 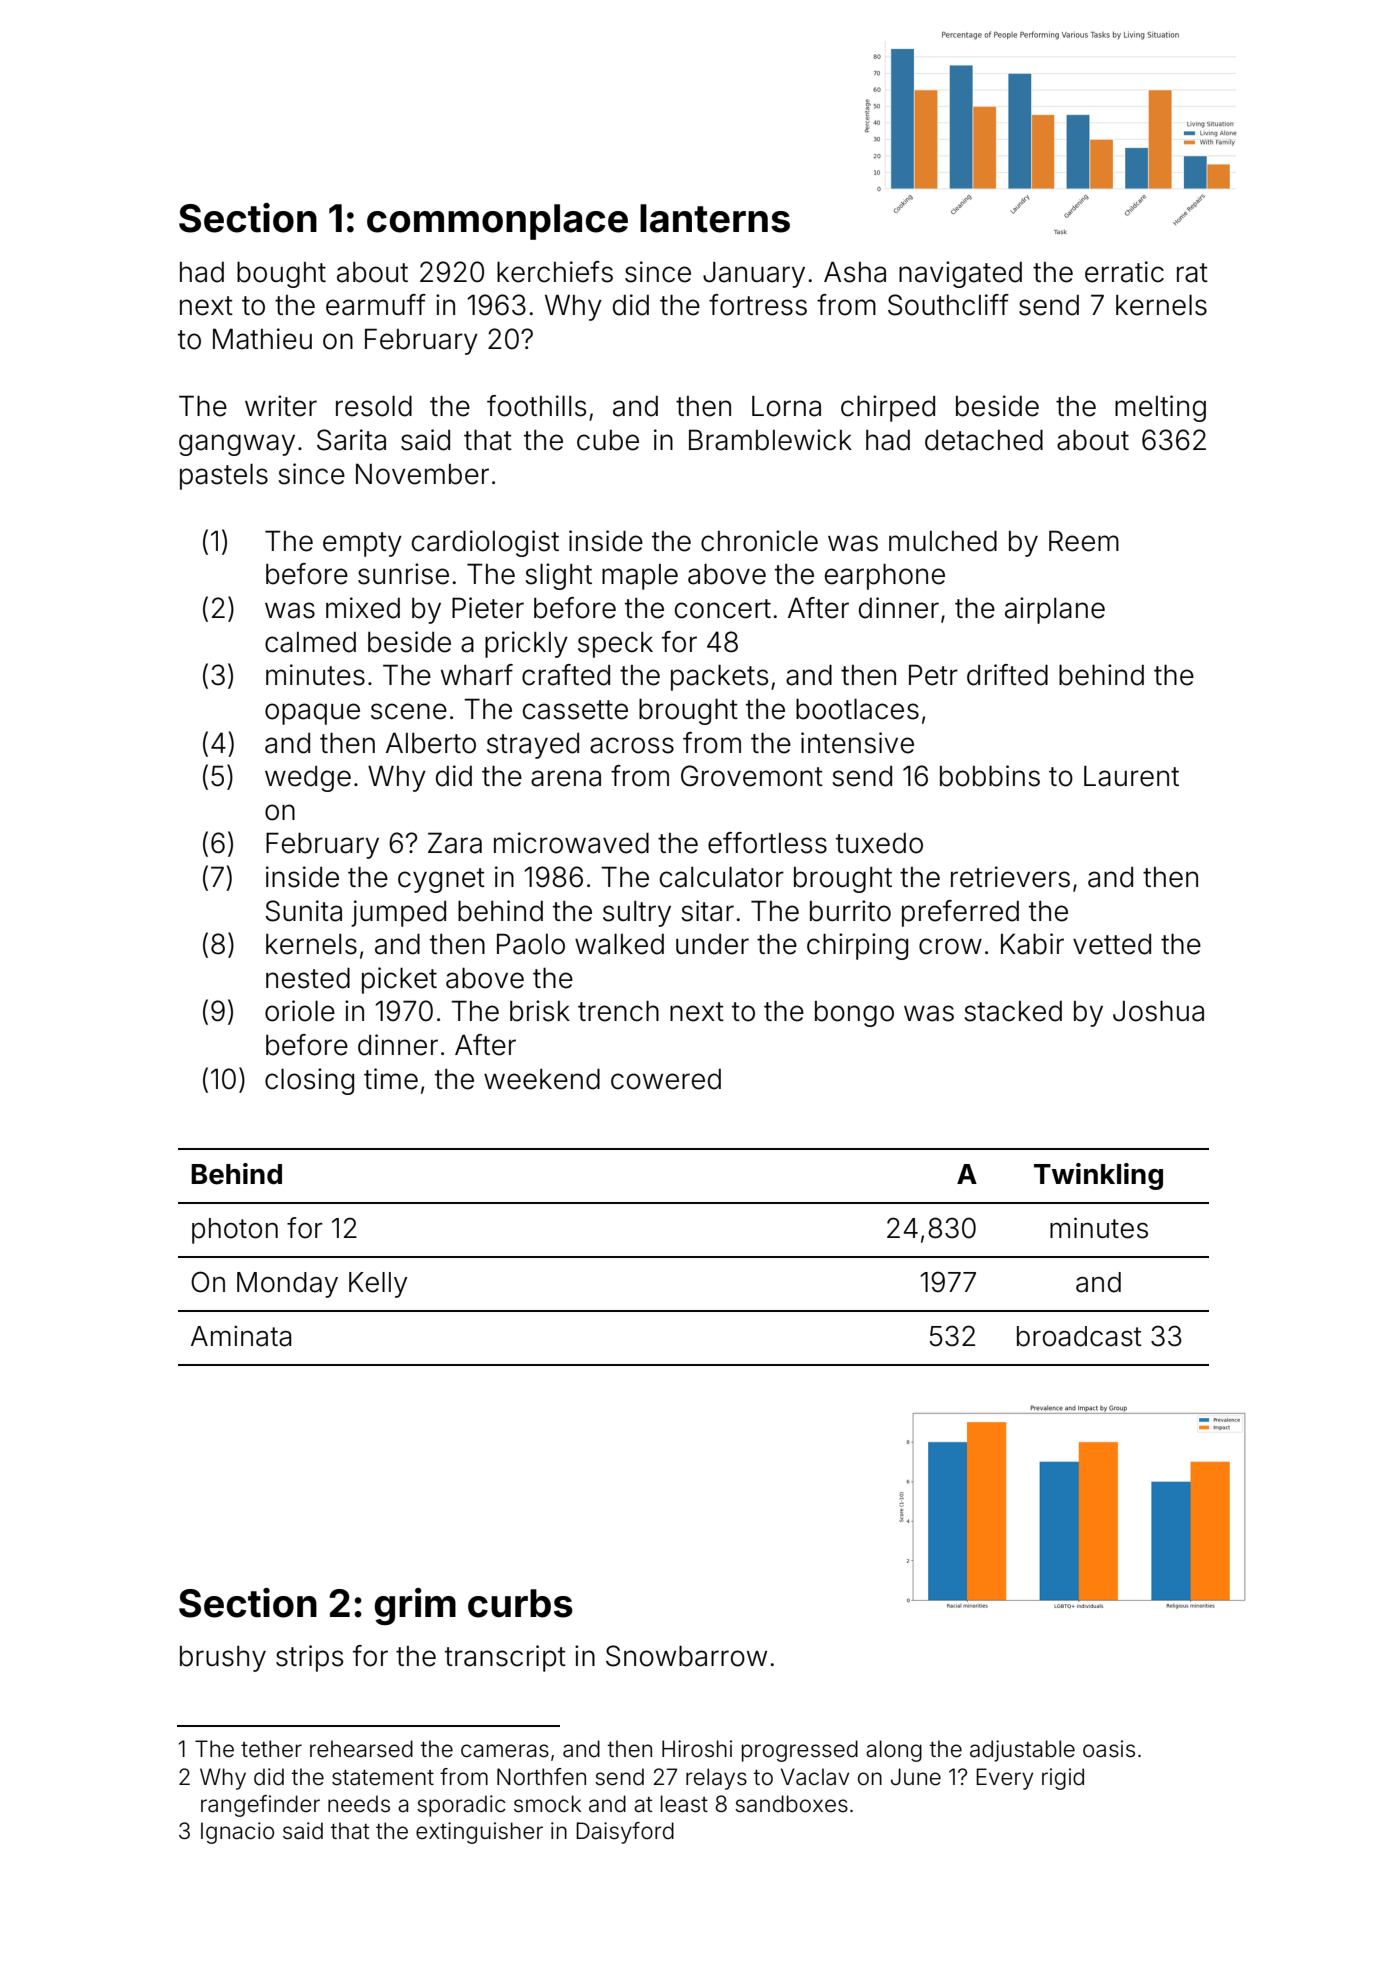 I want to click on fortress, so click(x=758, y=305).
